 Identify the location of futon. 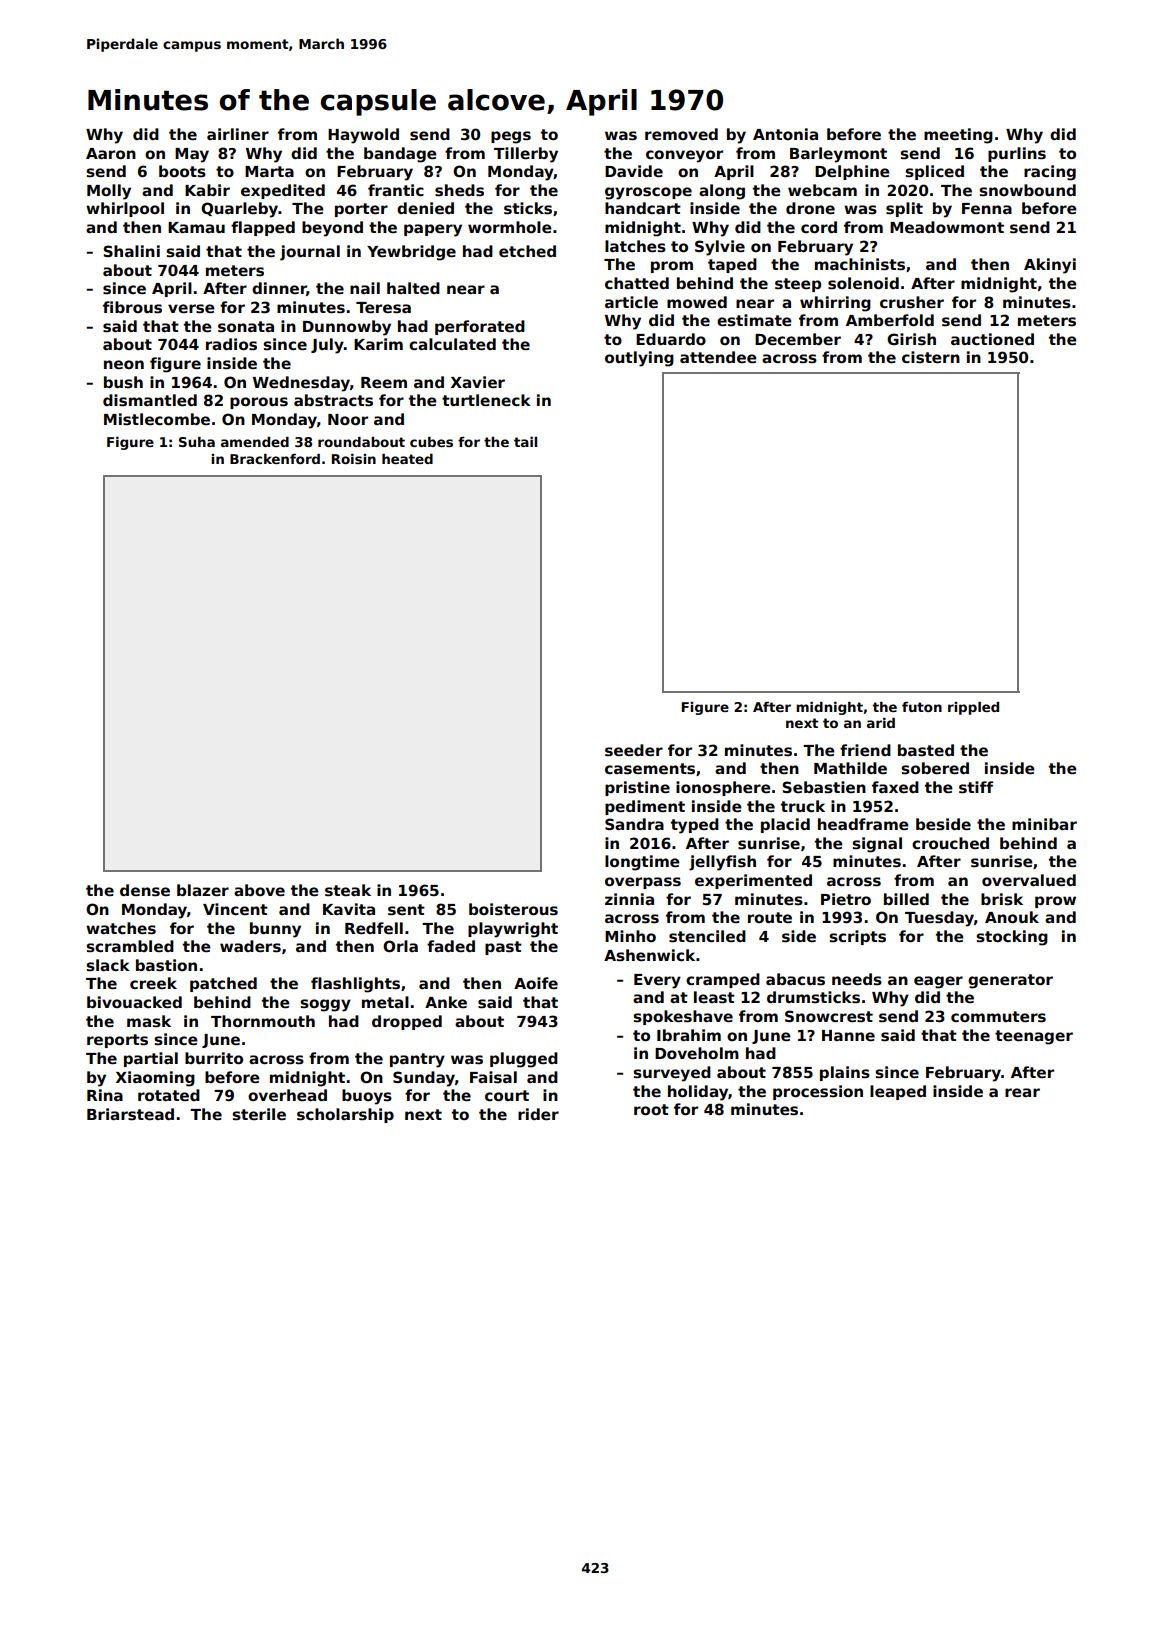
(922, 707).
